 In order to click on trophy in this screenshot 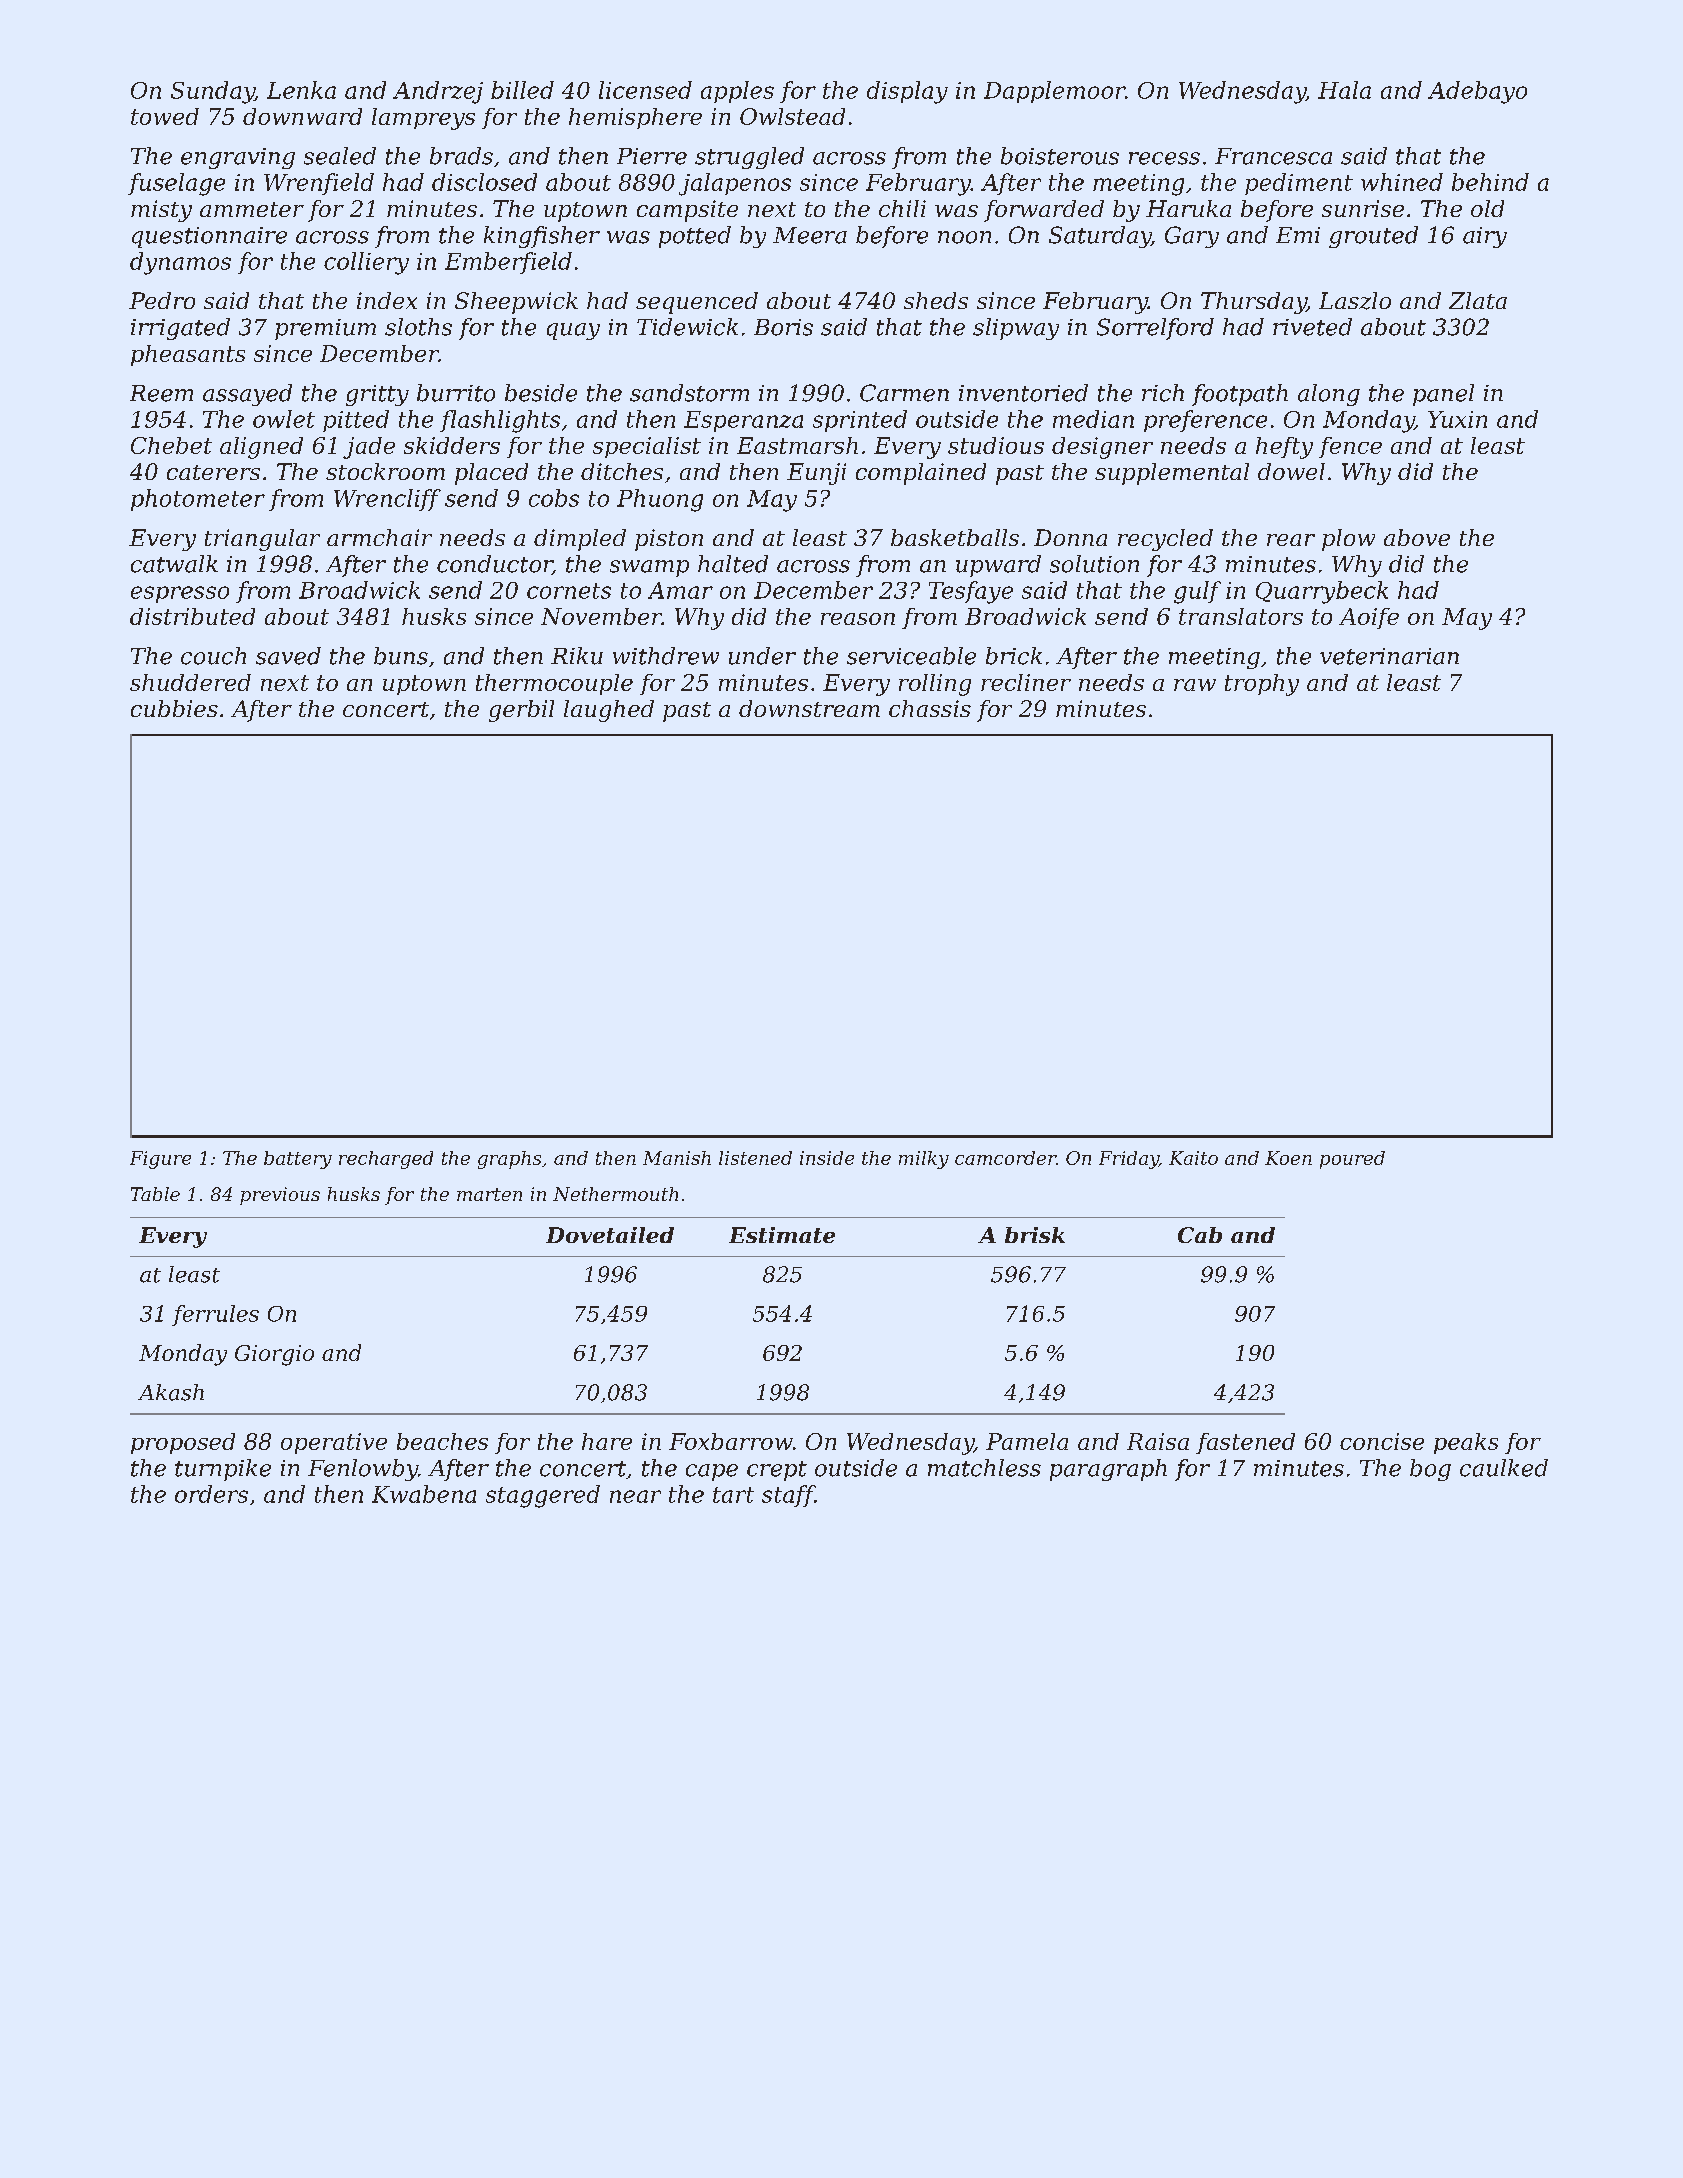, I will do `click(1262, 685)`.
